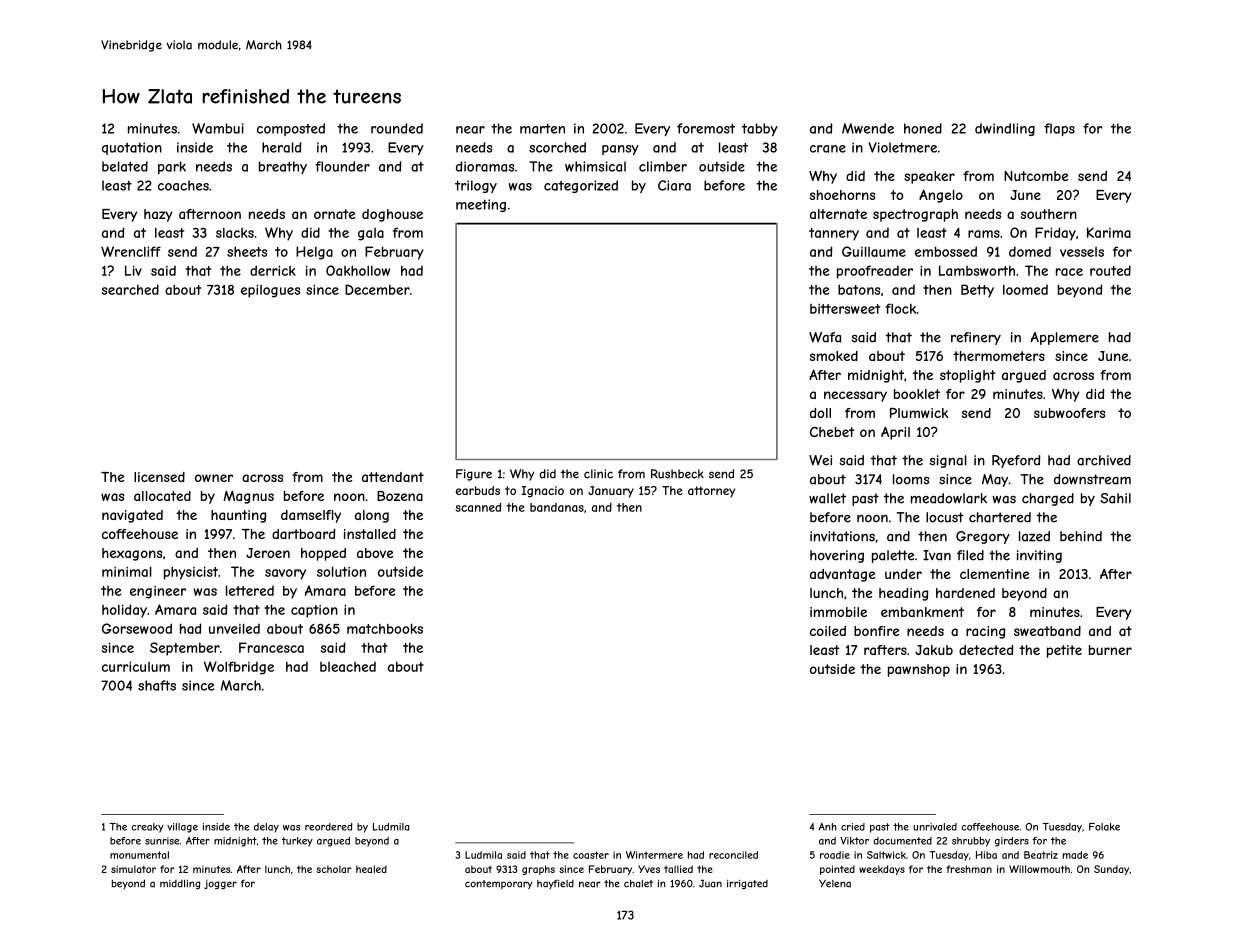 The image size is (1233, 952). Describe the element at coordinates (393, 477) in the screenshot. I see `attendant` at that location.
